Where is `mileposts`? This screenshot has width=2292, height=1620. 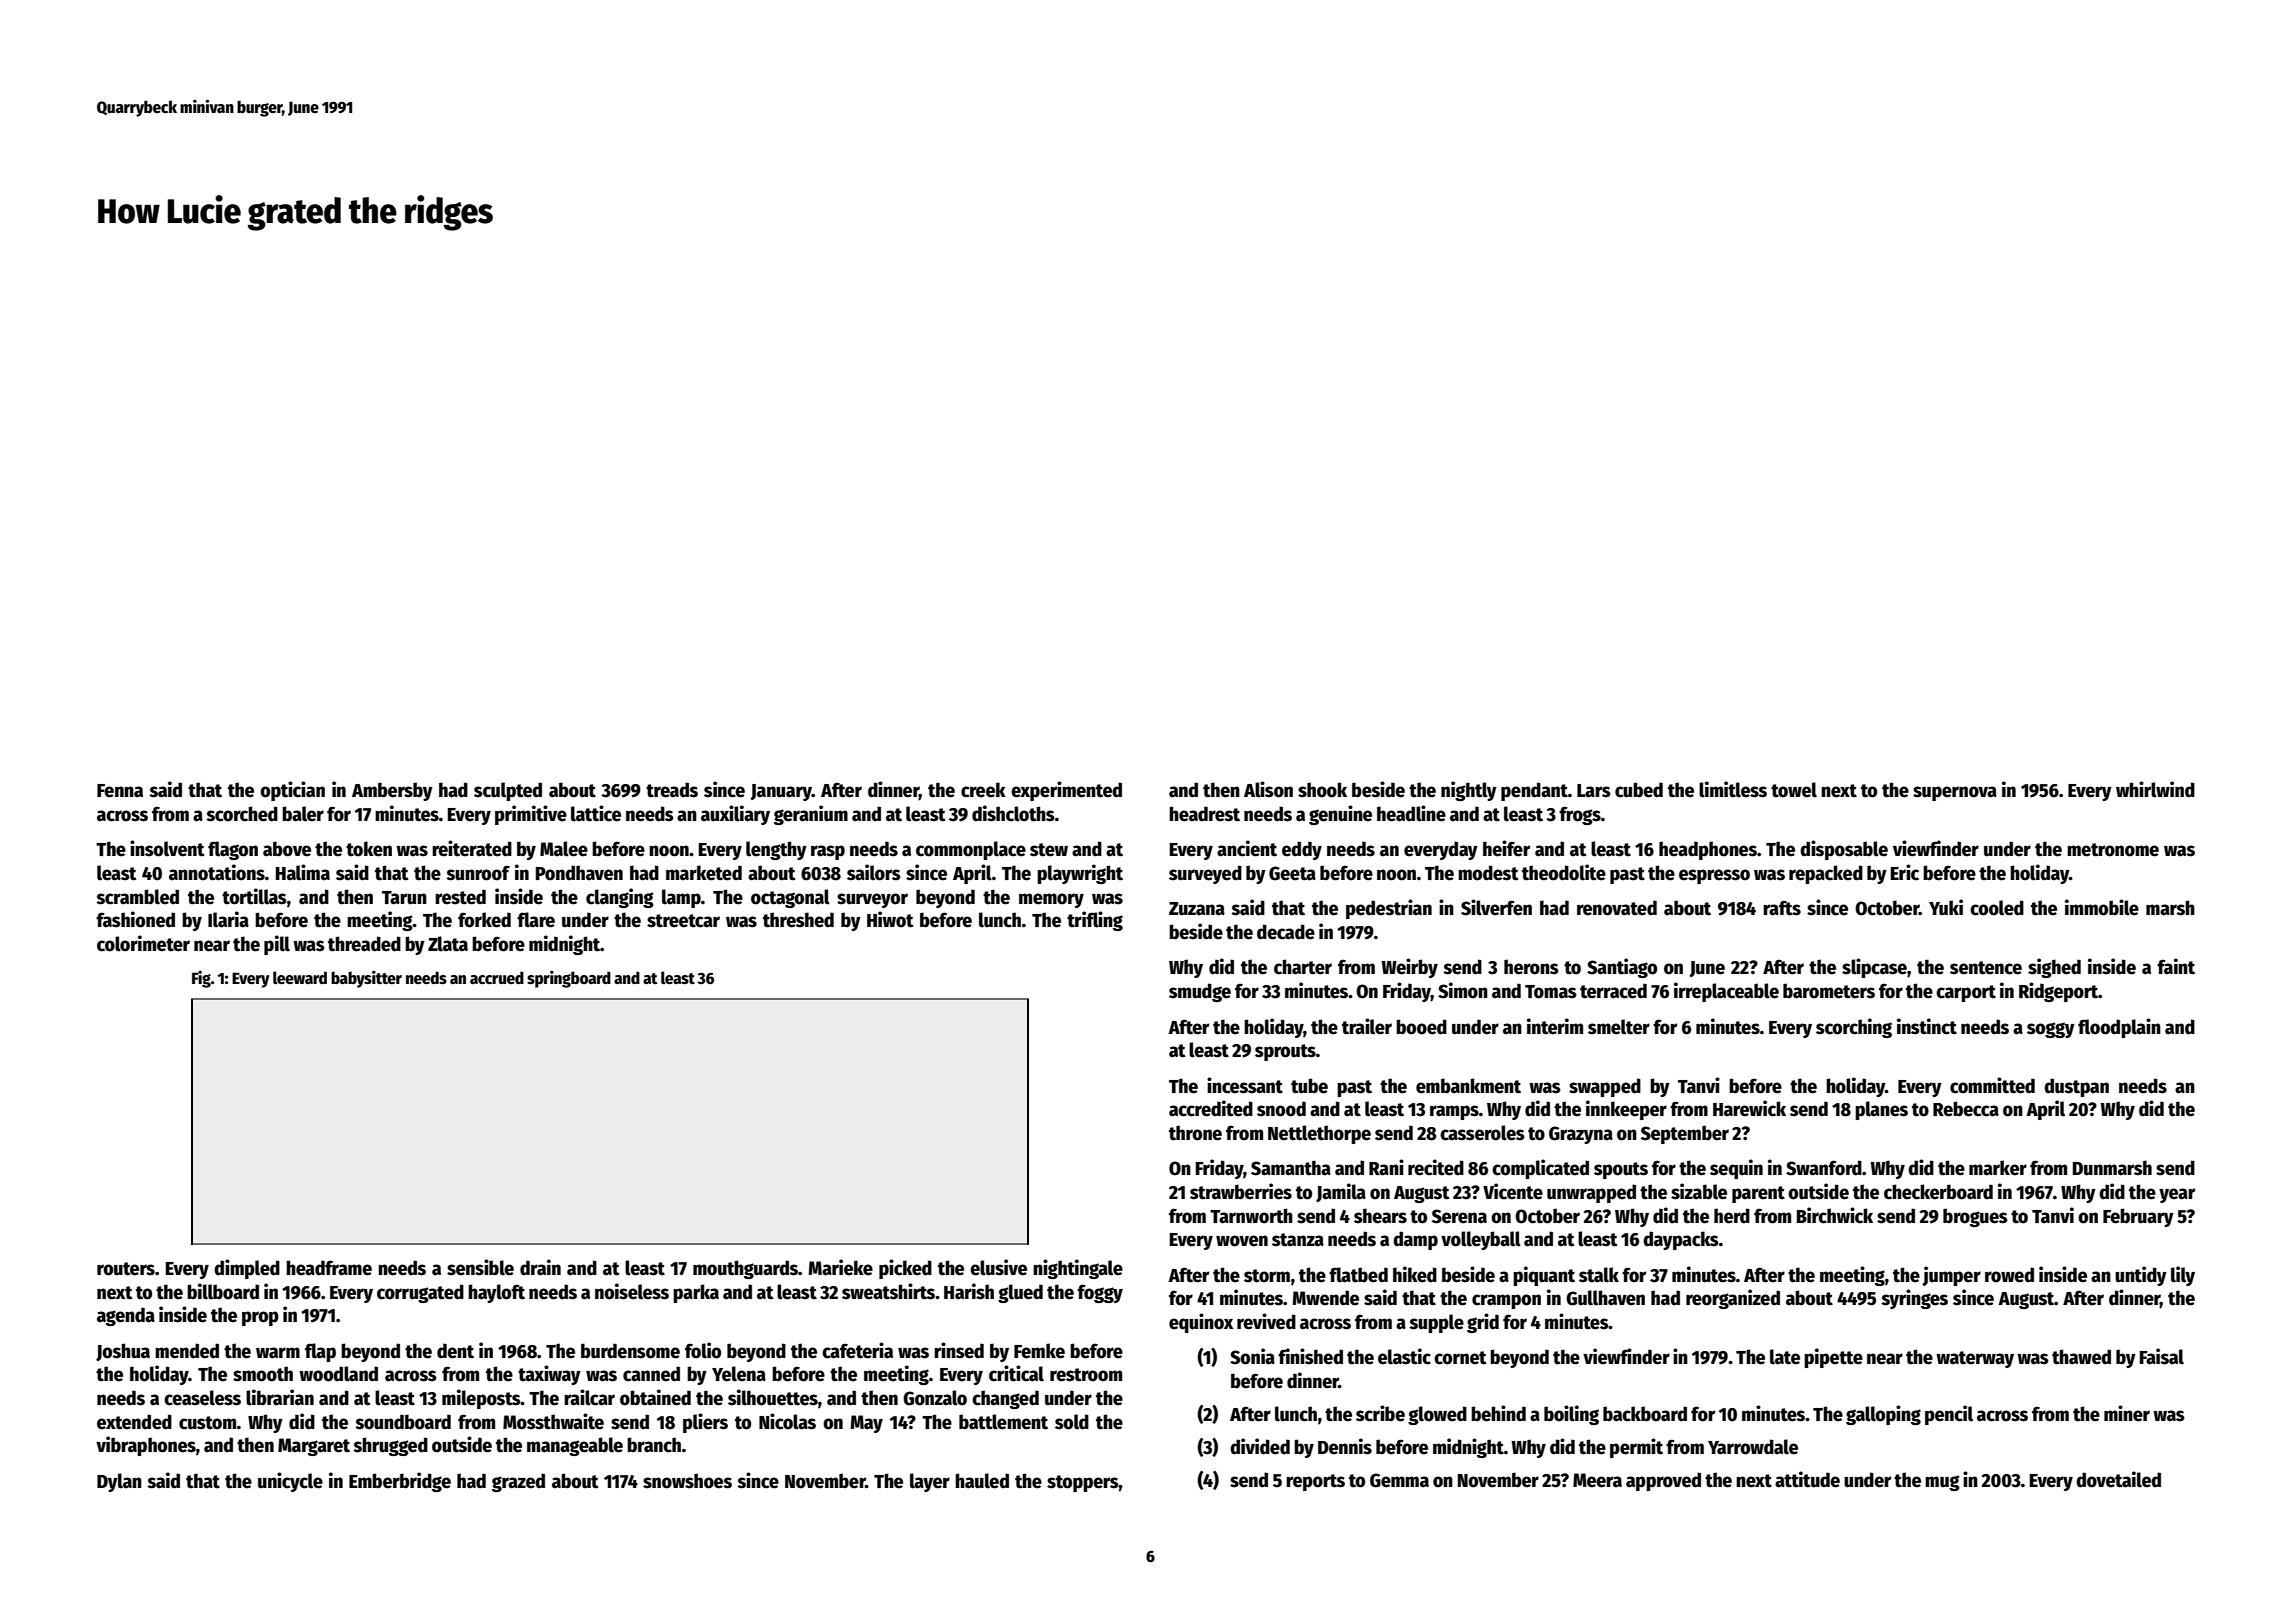
mileposts is located at coordinates (481, 1399).
